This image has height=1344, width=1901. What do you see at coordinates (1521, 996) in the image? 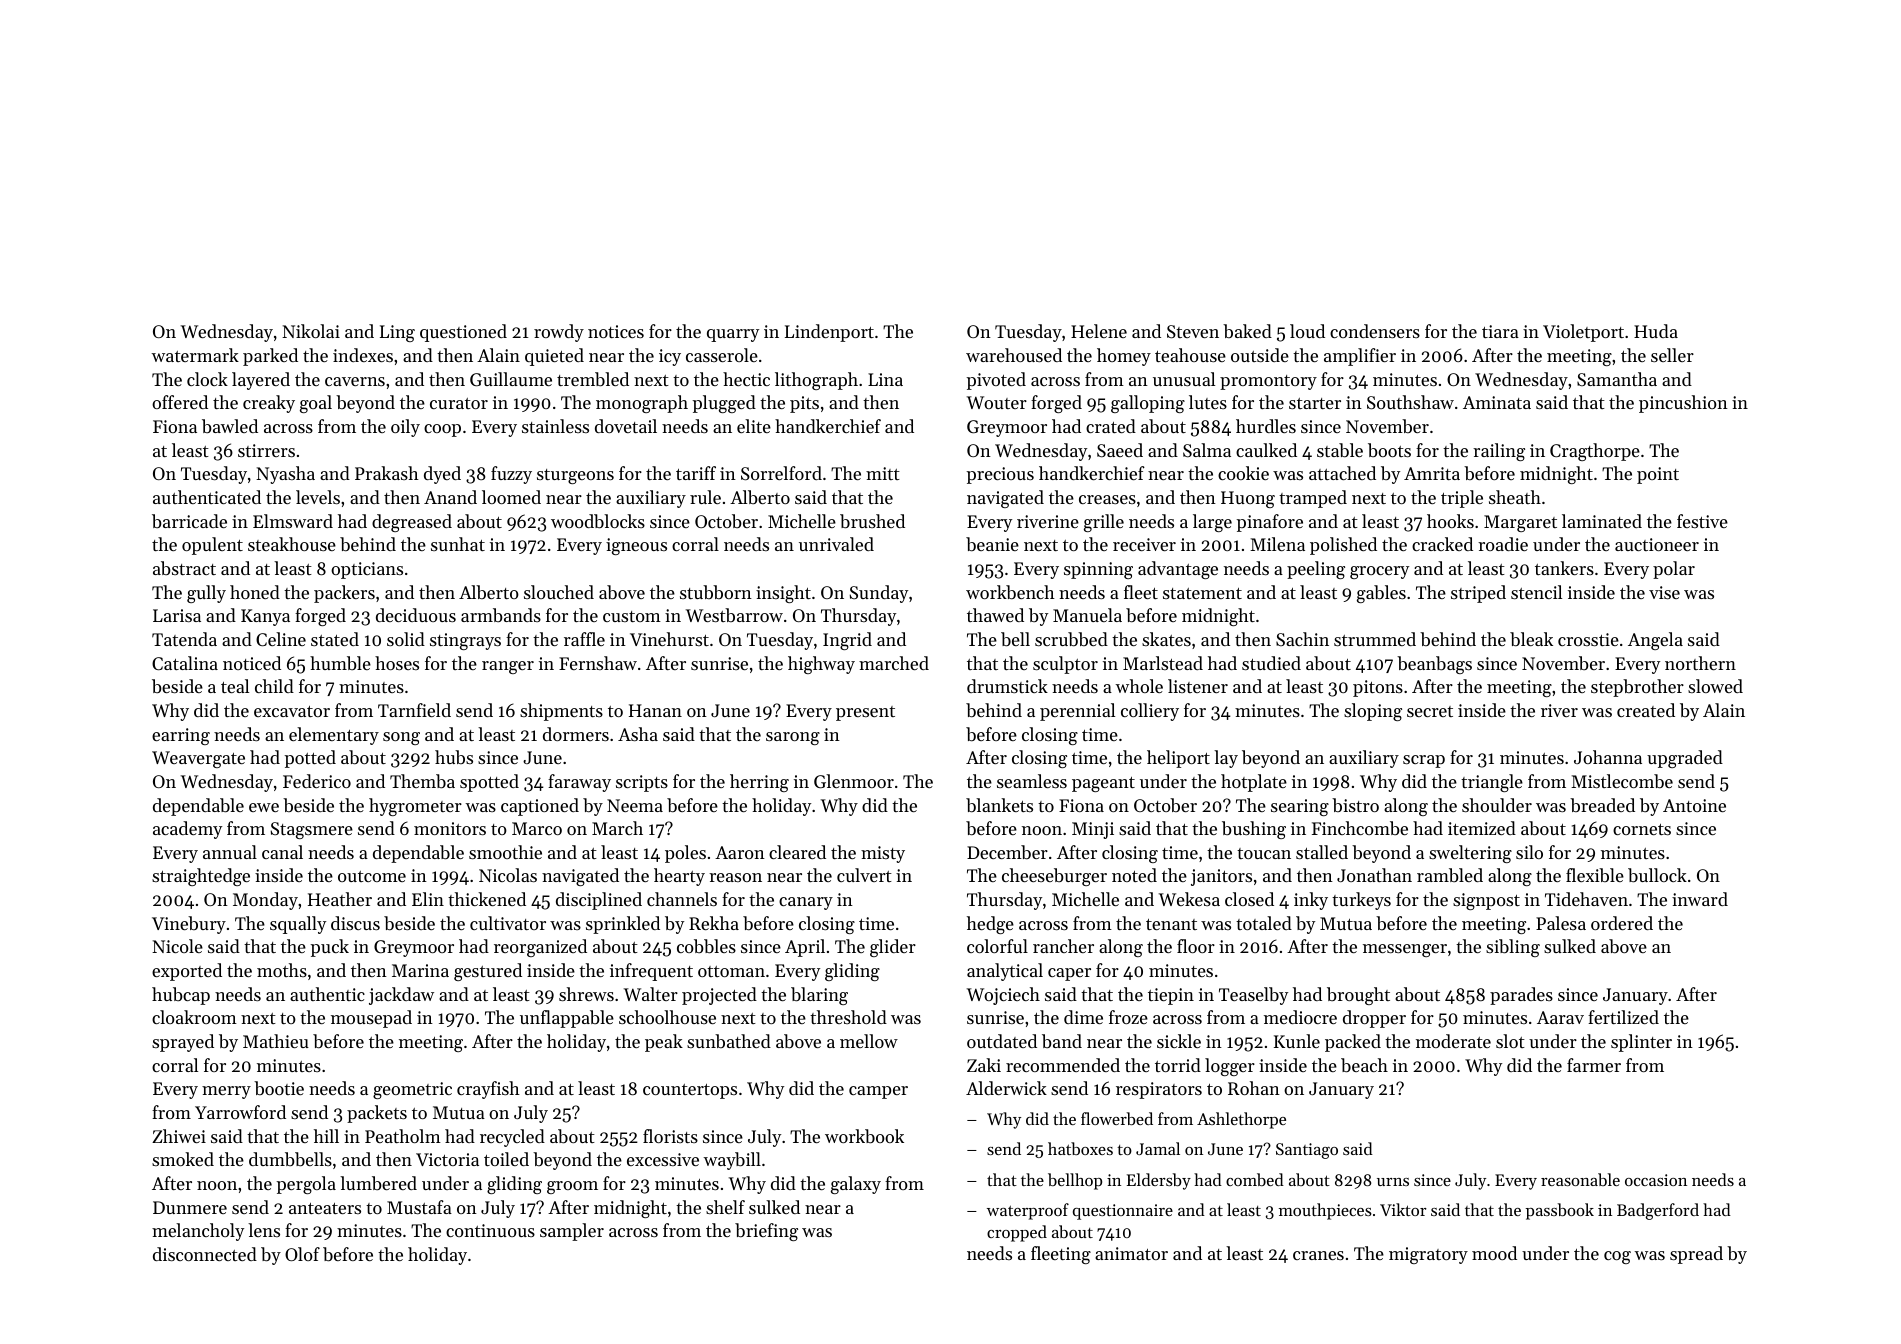
I see `parades` at bounding box center [1521, 996].
